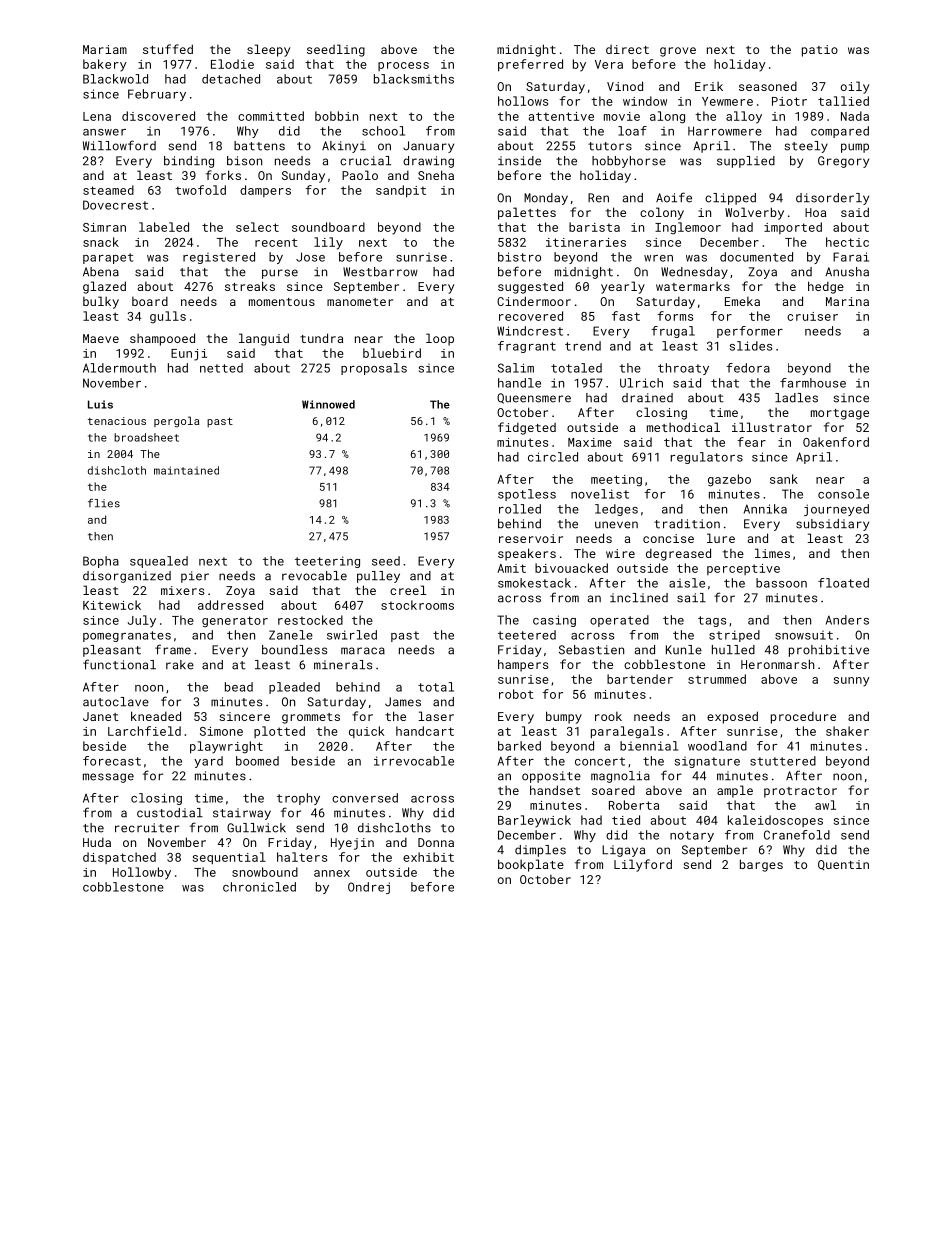  Describe the element at coordinates (843, 494) in the page. I see `console` at that location.
